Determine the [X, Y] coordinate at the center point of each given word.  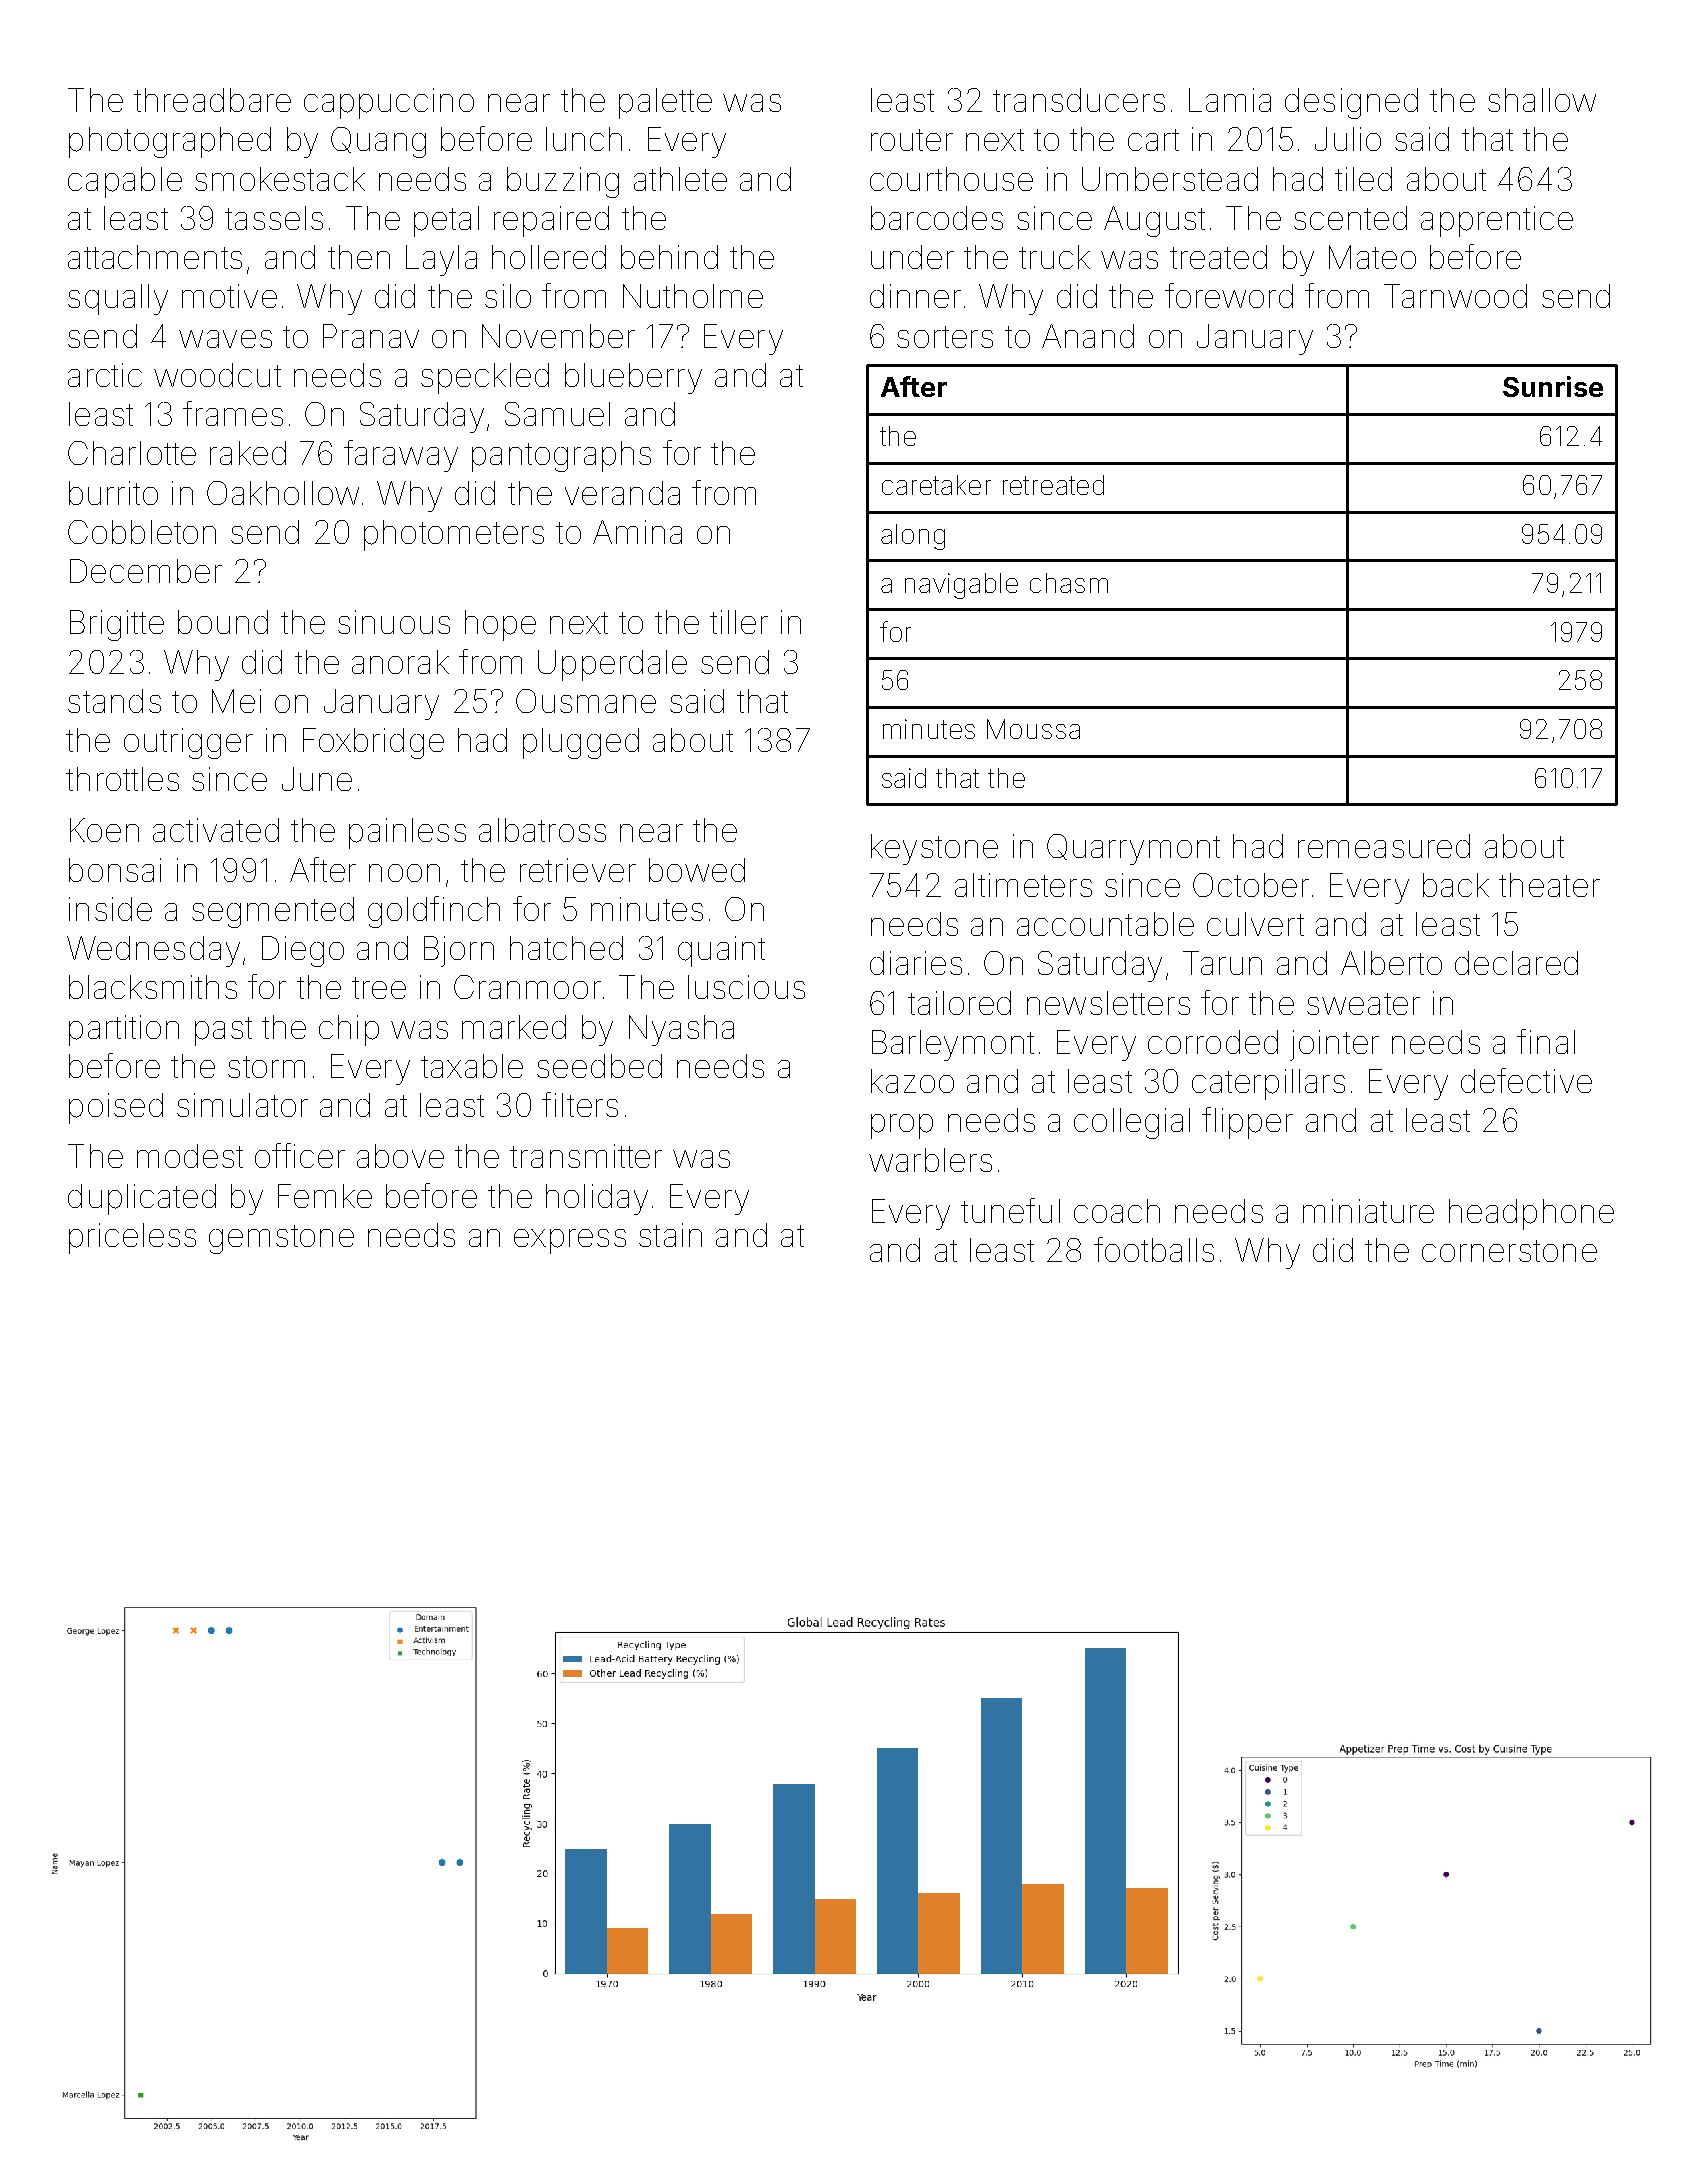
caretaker [936, 485]
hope [500, 625]
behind [669, 257]
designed [1351, 103]
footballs [1154, 1249]
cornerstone [1509, 1251]
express [570, 1241]
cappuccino [389, 103]
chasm [1069, 583]
